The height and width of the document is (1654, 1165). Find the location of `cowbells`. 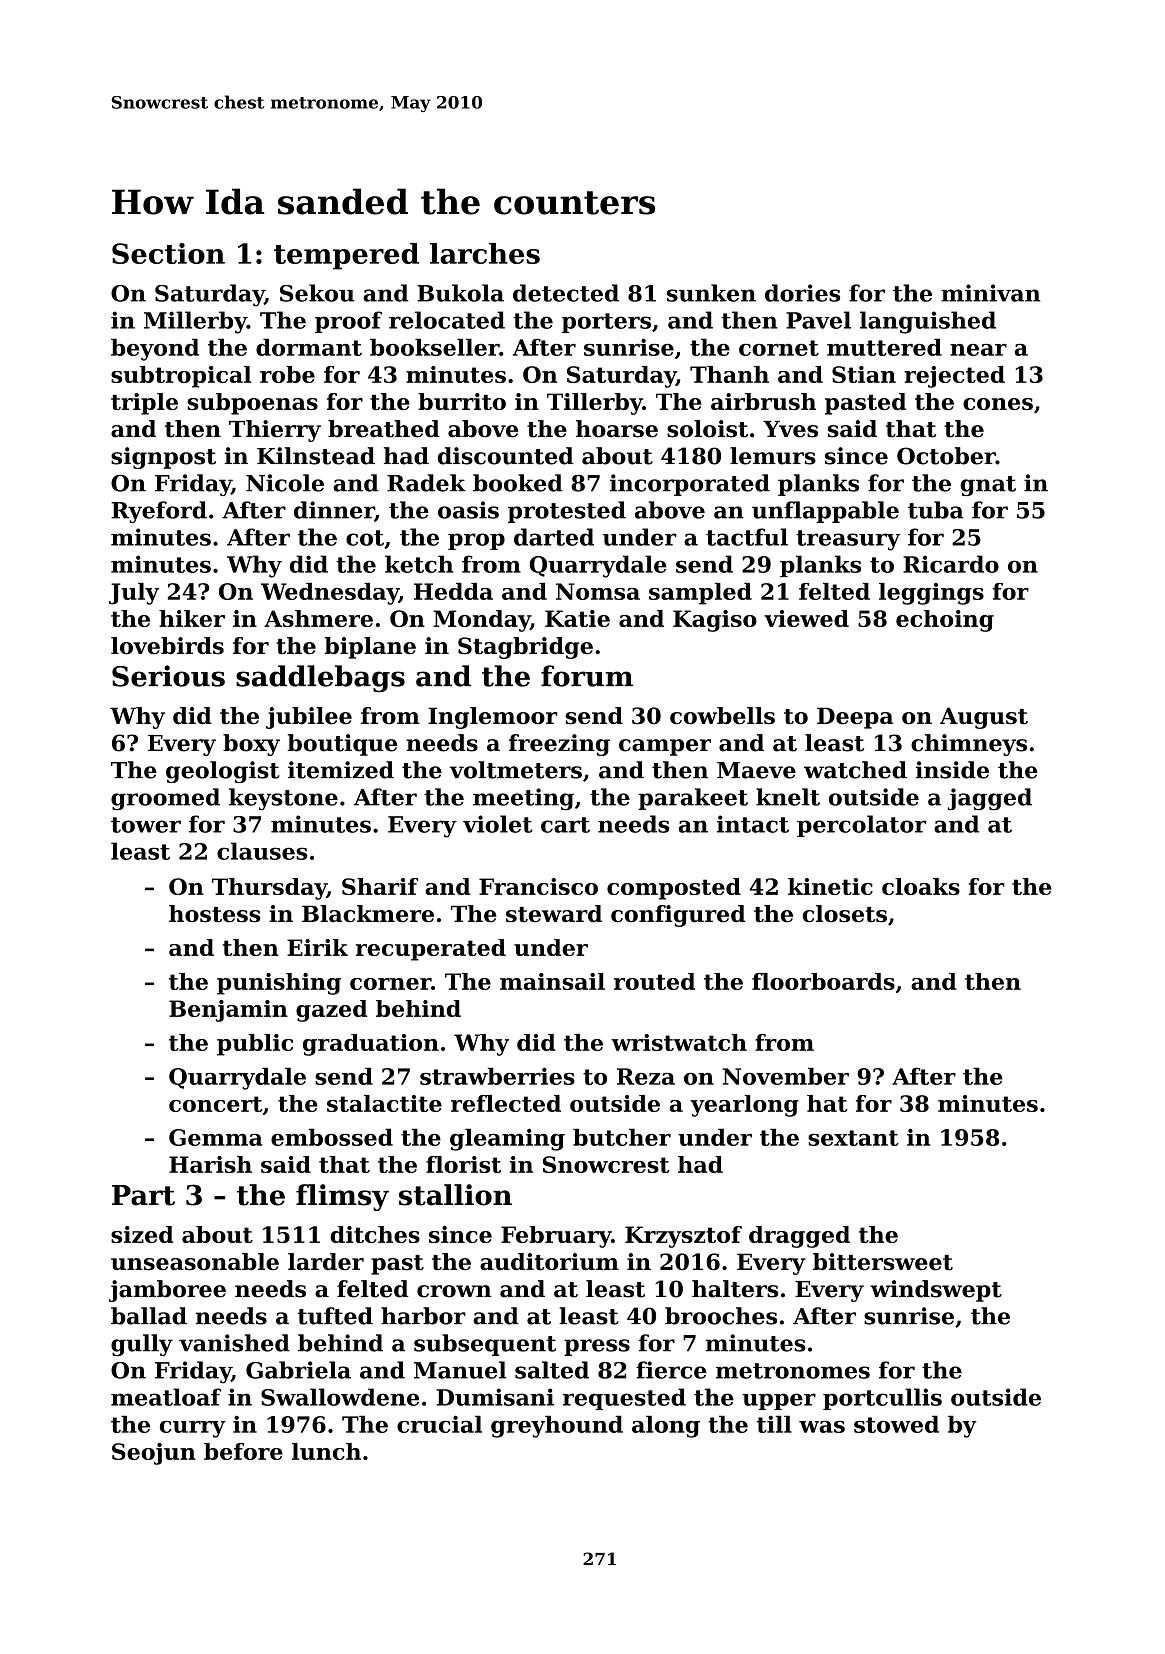

cowbells is located at coordinates (722, 715).
